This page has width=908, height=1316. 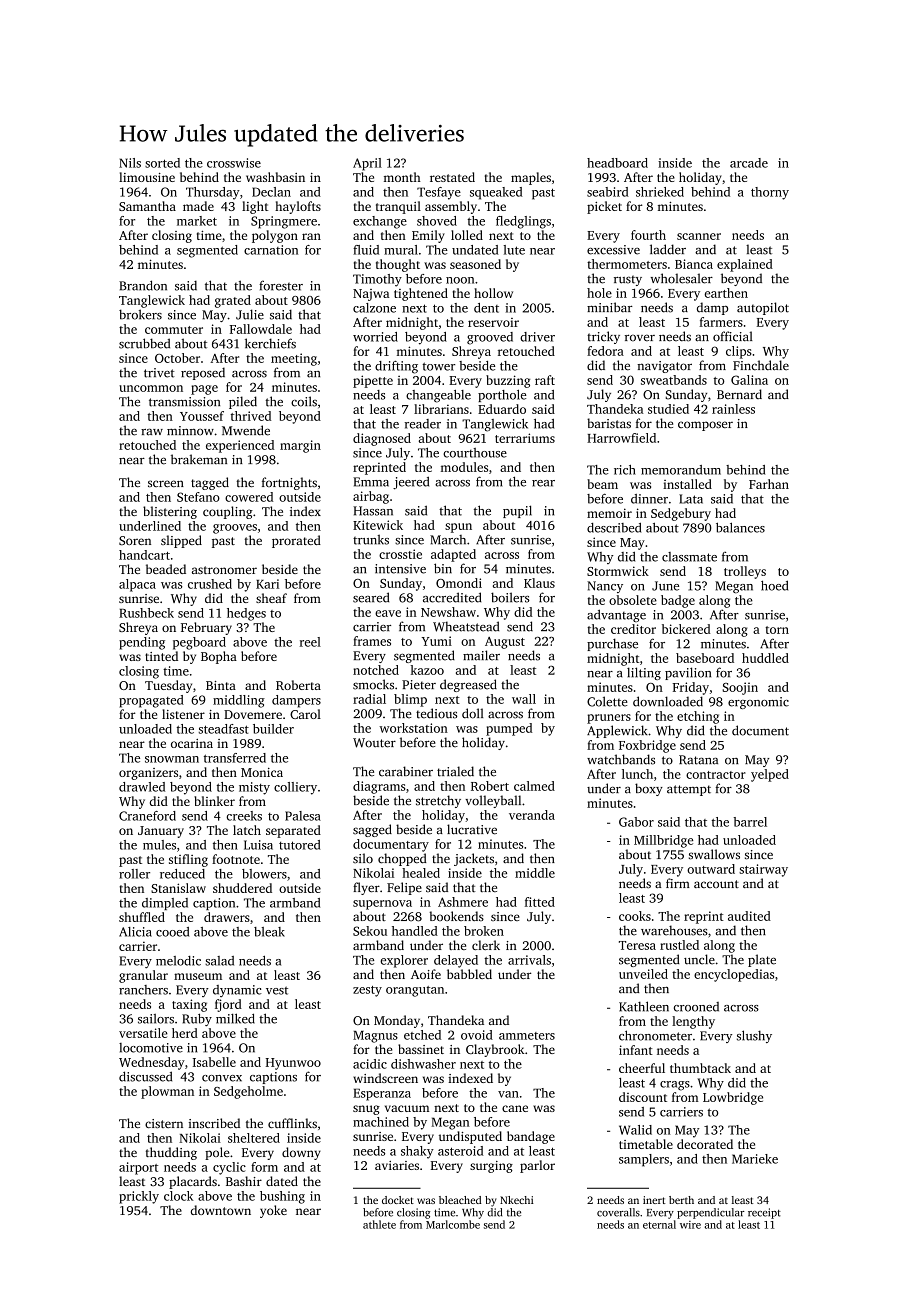 I want to click on airport, so click(x=138, y=1168).
